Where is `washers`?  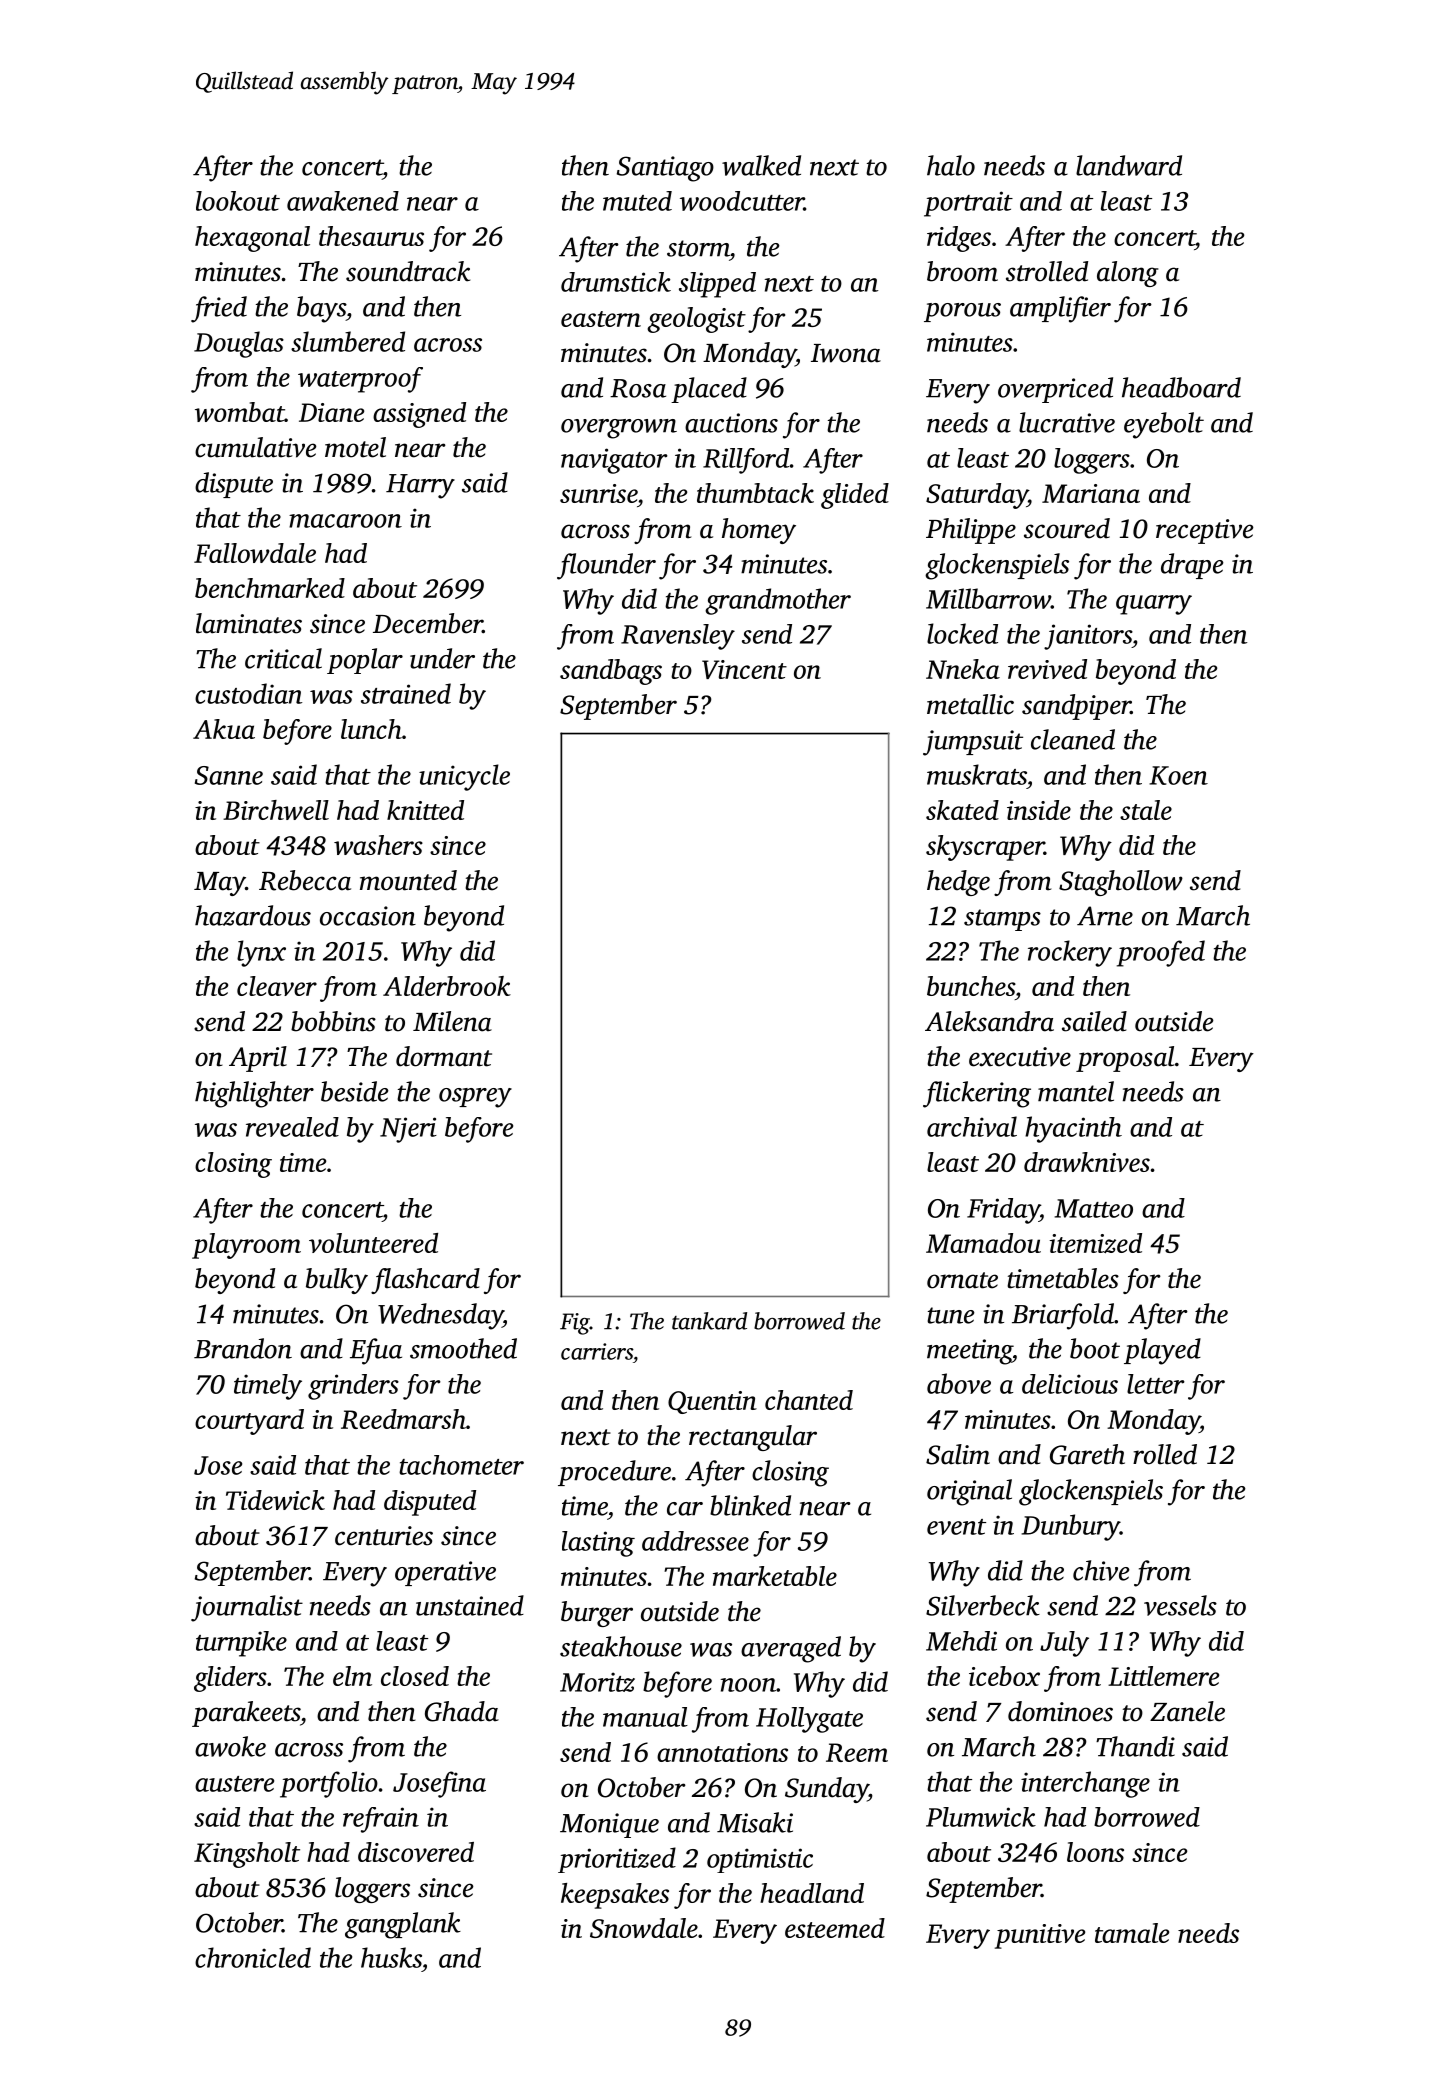 washers is located at coordinates (378, 845).
